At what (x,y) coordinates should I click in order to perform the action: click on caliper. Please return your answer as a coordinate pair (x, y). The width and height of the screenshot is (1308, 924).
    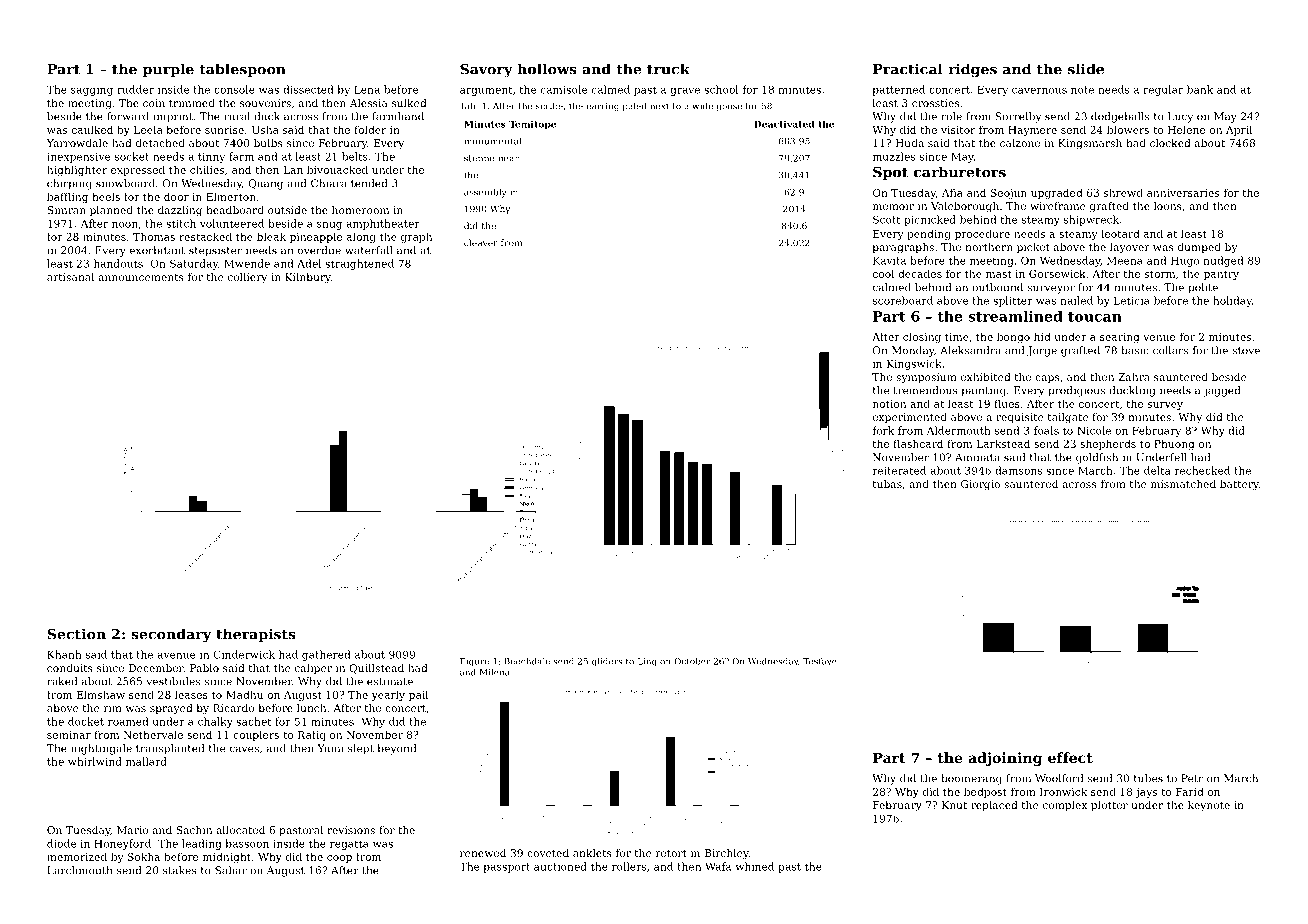
    Looking at the image, I should click on (313, 669).
